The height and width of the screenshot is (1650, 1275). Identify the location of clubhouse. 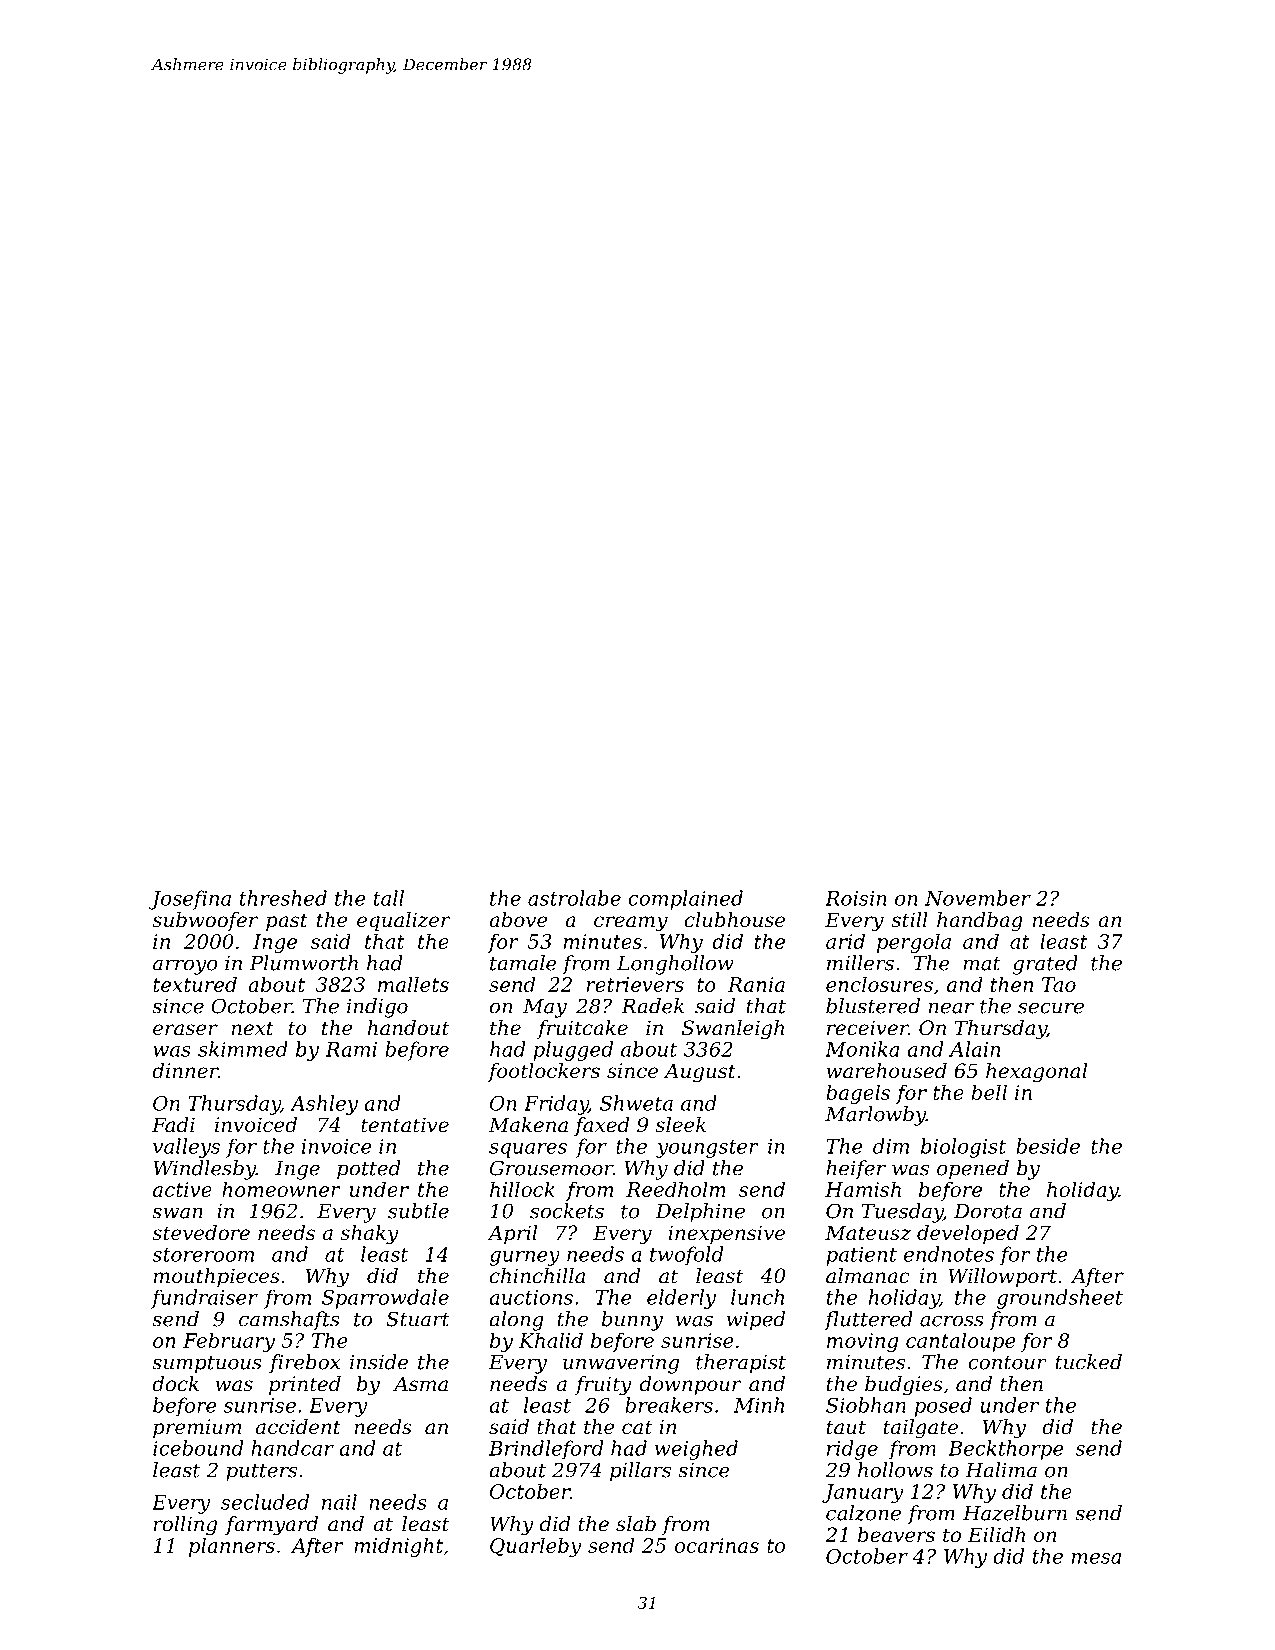
(735, 920).
